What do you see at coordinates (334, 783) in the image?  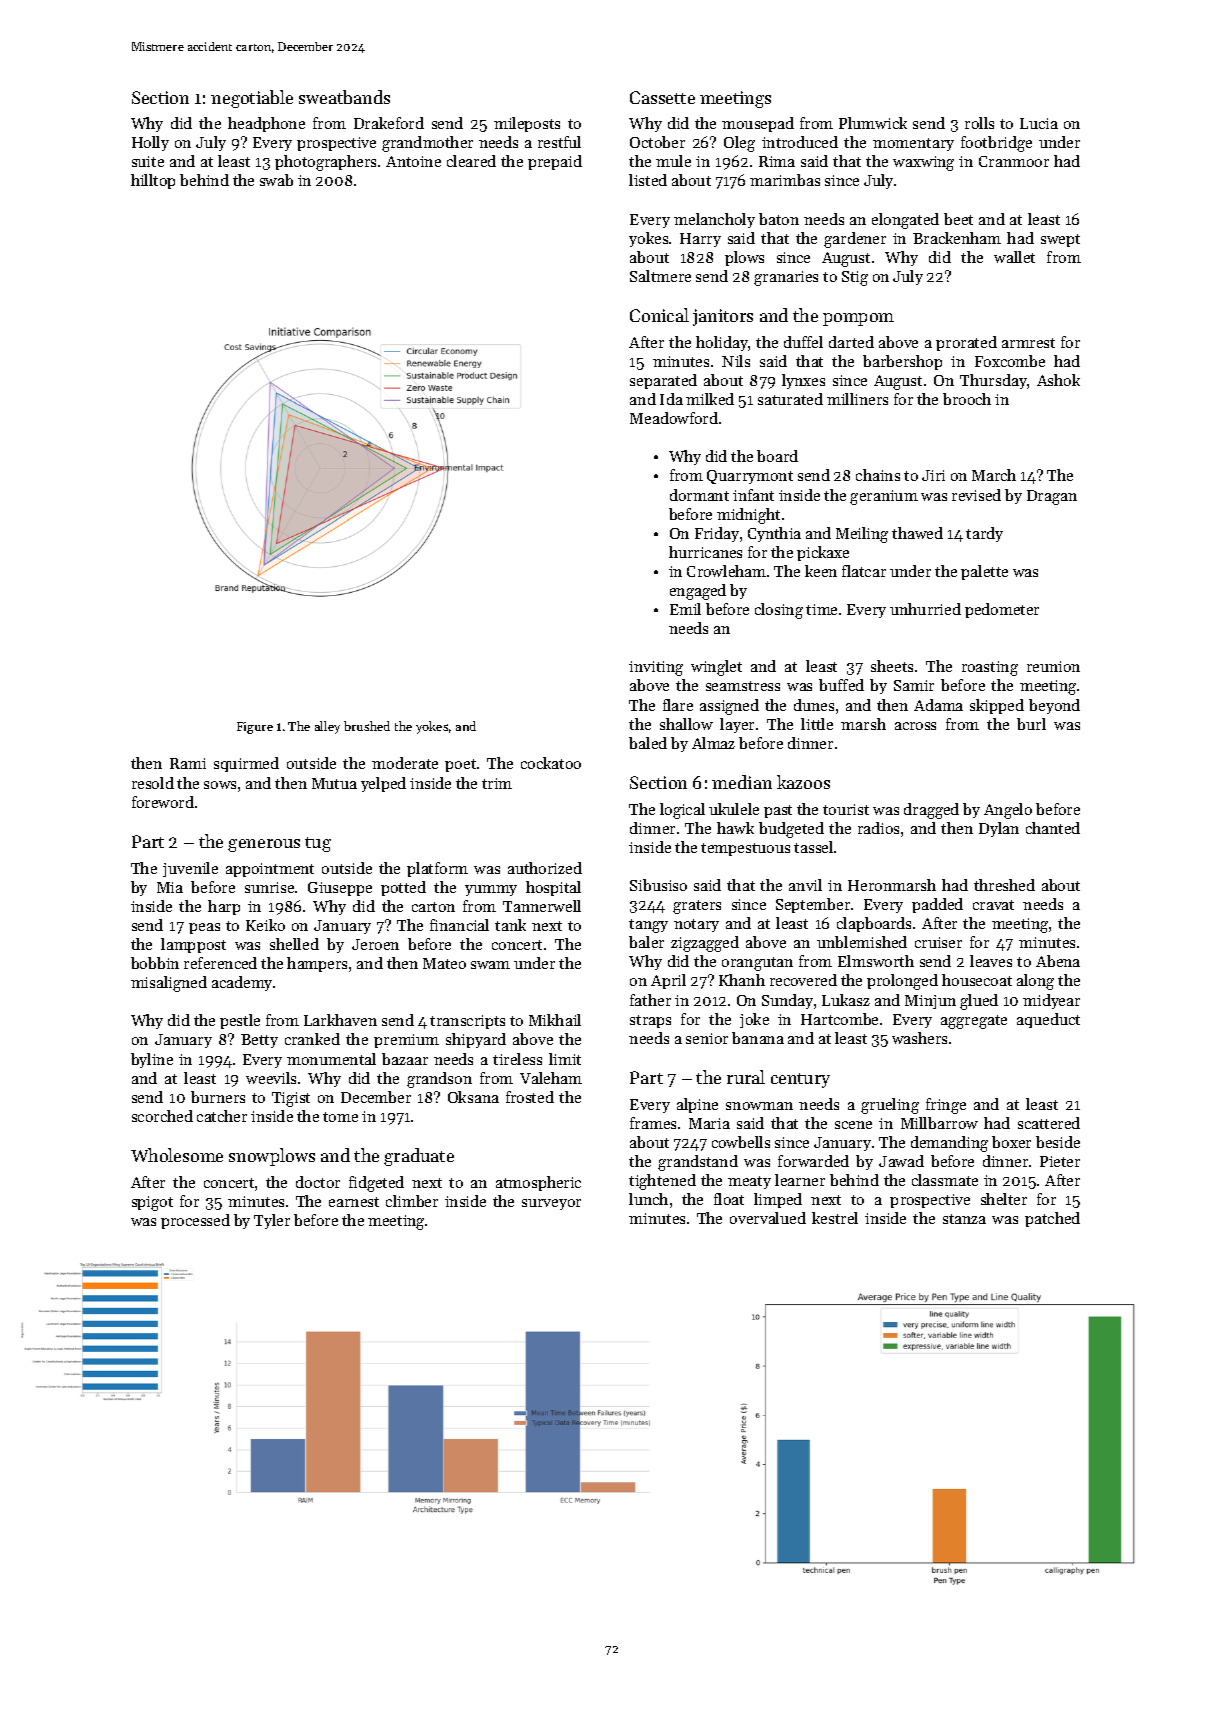 I see `Mutua` at bounding box center [334, 783].
